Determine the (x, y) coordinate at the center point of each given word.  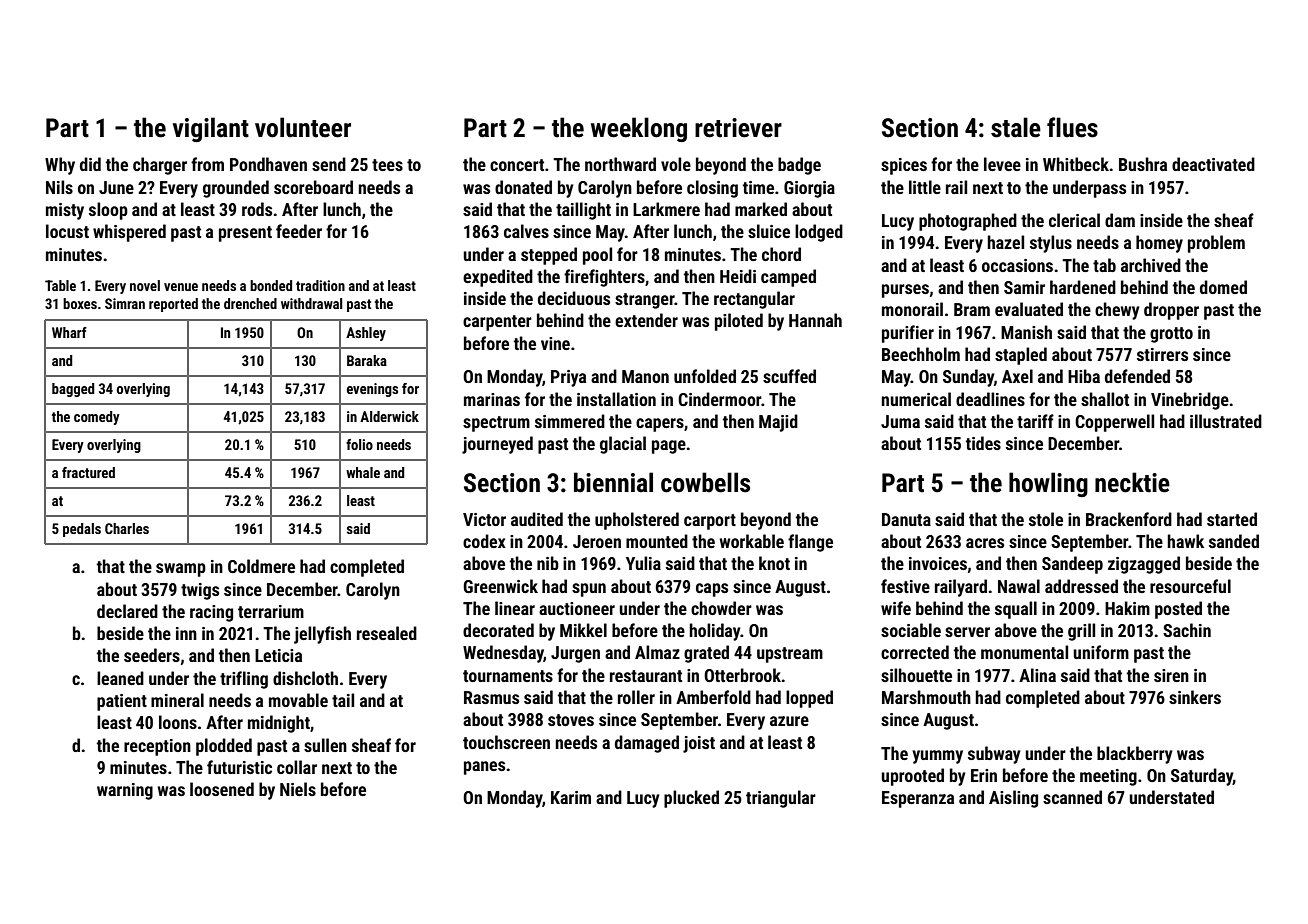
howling (1048, 484)
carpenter (497, 323)
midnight (279, 724)
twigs (200, 591)
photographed (968, 222)
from (207, 164)
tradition (320, 285)
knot (774, 563)
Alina (1037, 675)
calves (526, 231)
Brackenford (1129, 519)
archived (1151, 265)
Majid (778, 423)
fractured (88, 472)
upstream (790, 655)
